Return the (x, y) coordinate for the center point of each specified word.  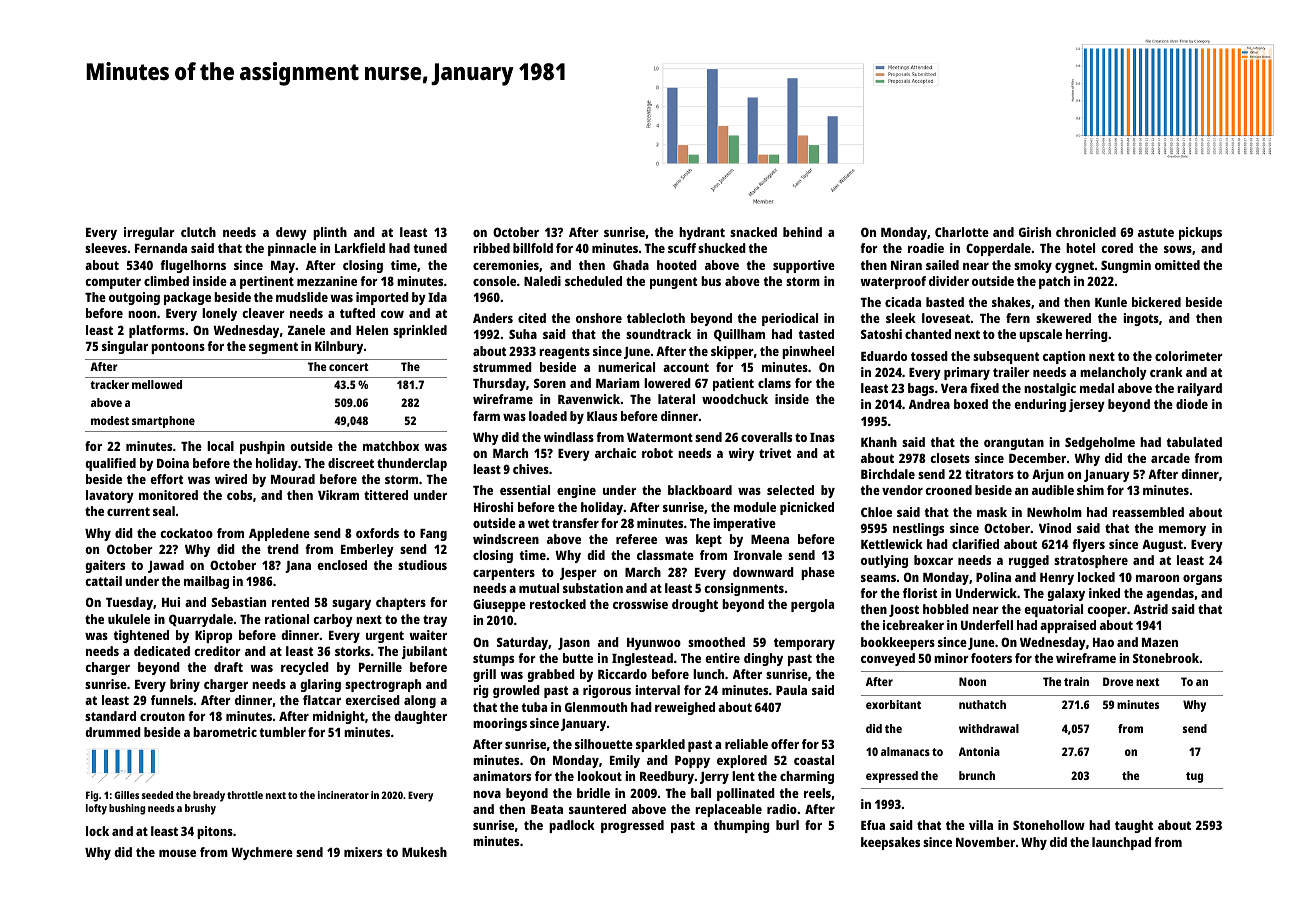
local (220, 446)
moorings (500, 724)
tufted (357, 313)
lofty (96, 809)
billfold (533, 248)
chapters (401, 603)
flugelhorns (193, 266)
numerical (626, 367)
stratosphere (1091, 561)
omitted (1177, 265)
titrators (989, 474)
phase (818, 573)
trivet (775, 453)
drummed (113, 732)
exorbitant (893, 704)
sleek (901, 318)
